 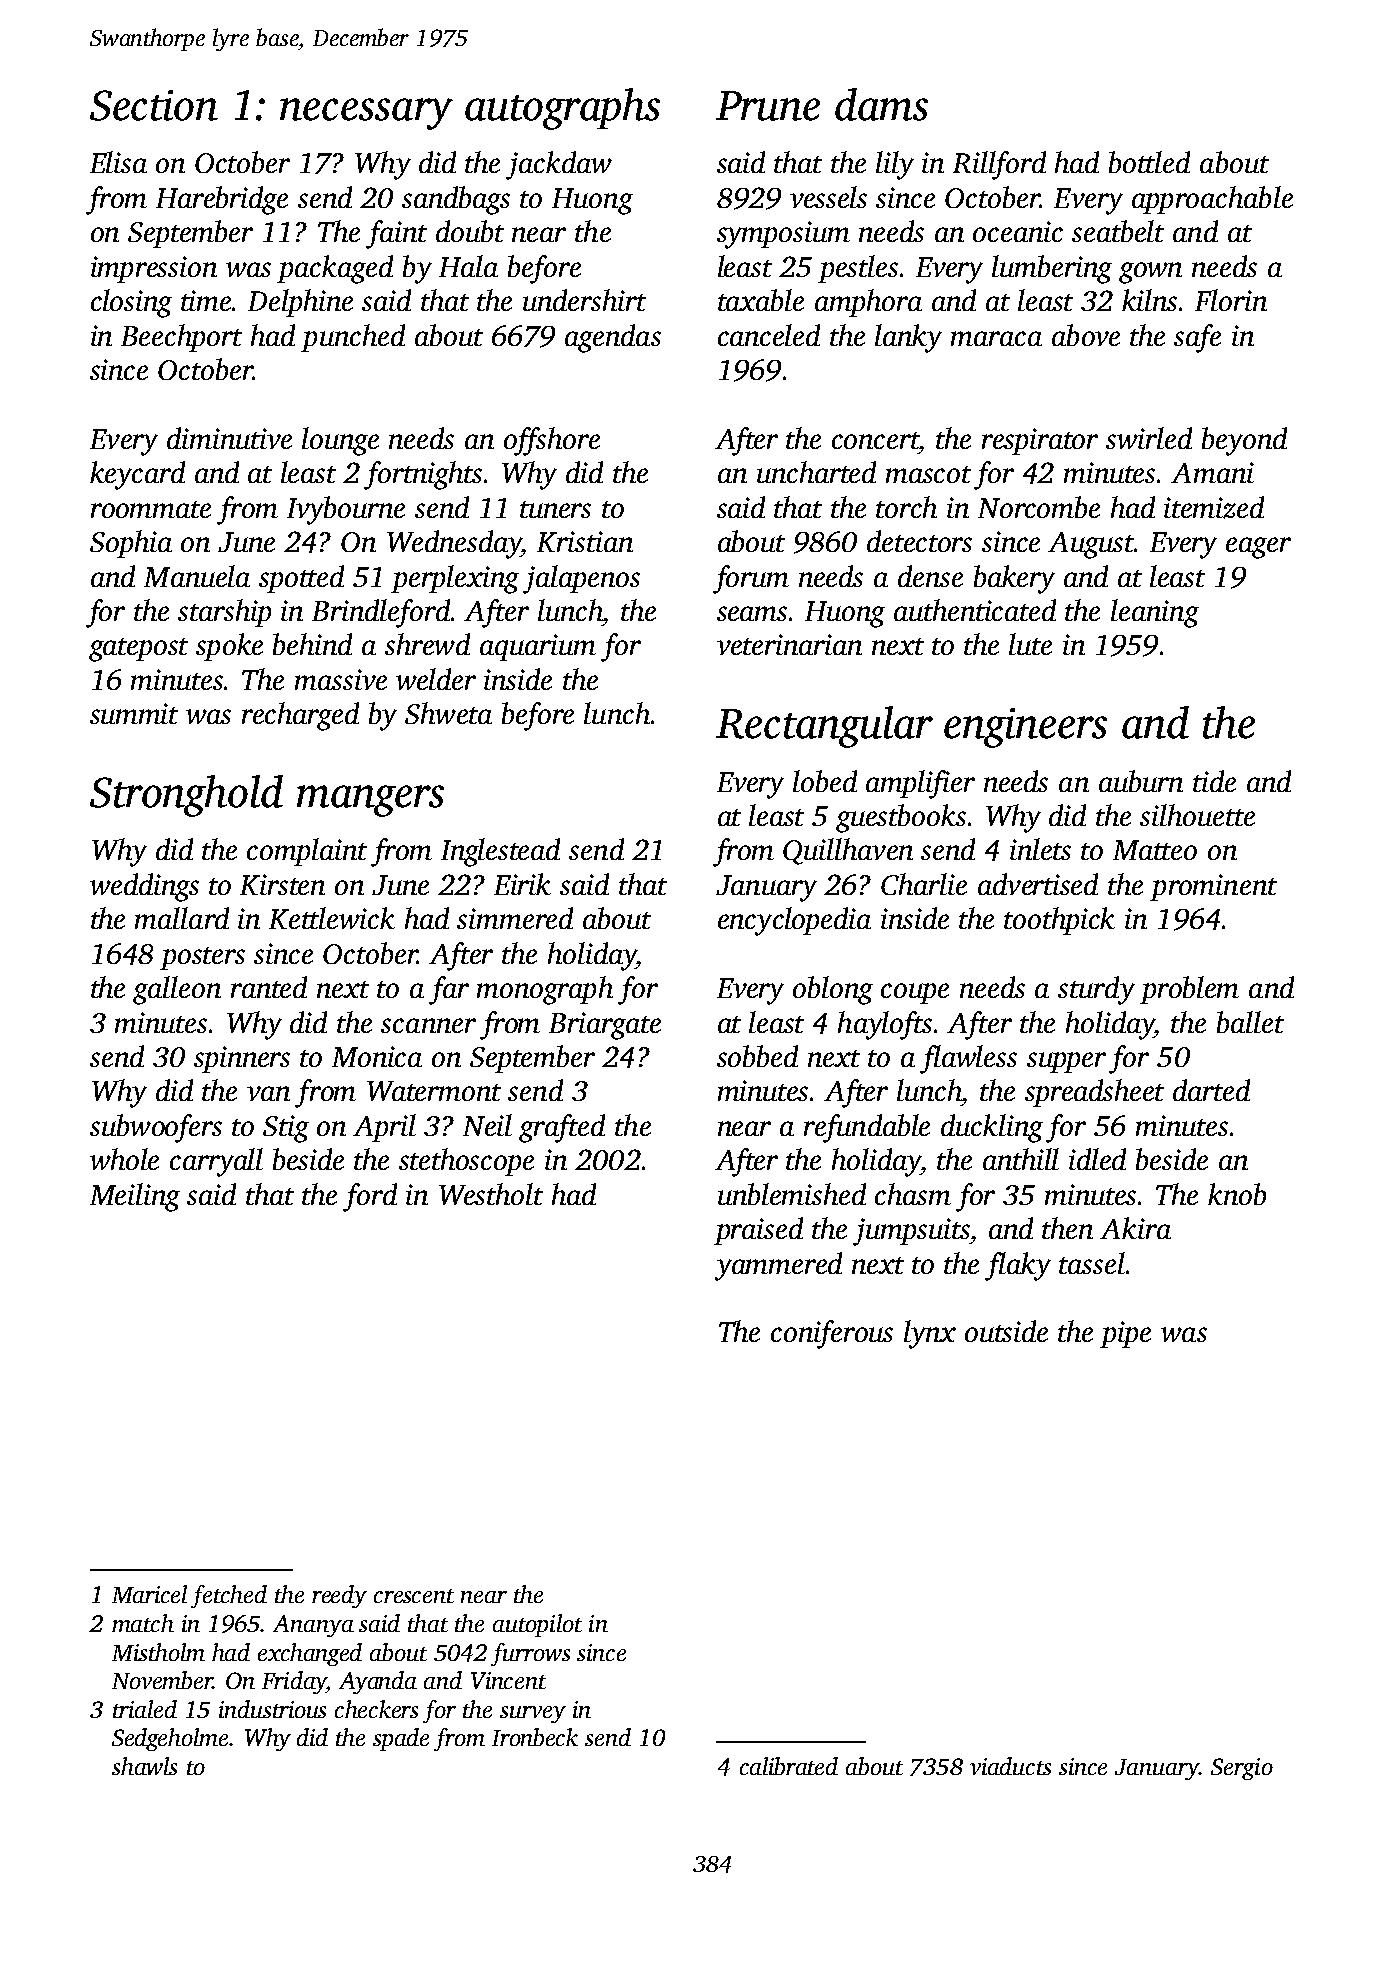 What do you see at coordinates (562, 1128) in the screenshot?
I see `grafted` at bounding box center [562, 1128].
